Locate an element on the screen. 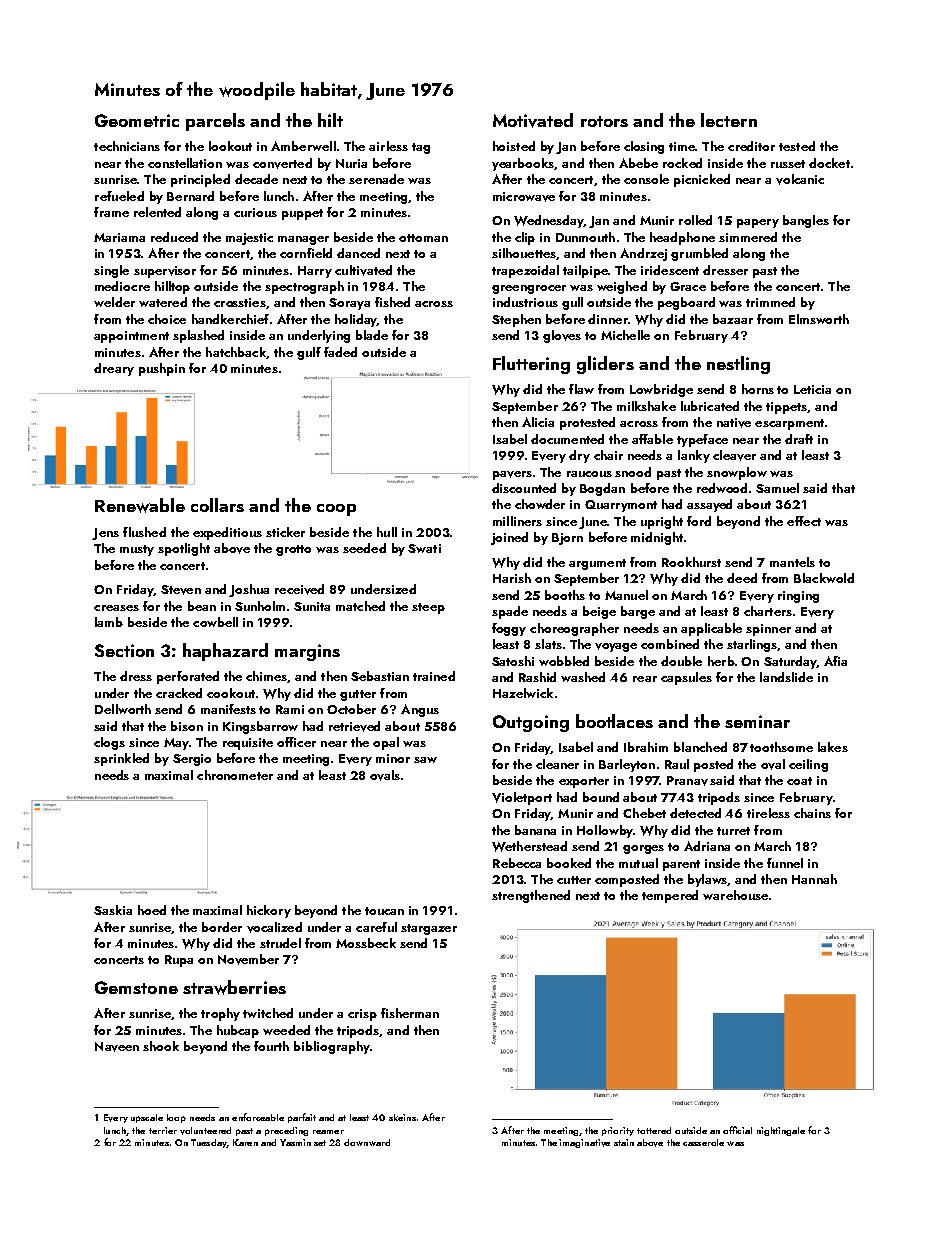  Rookhurst is located at coordinates (691, 562).
